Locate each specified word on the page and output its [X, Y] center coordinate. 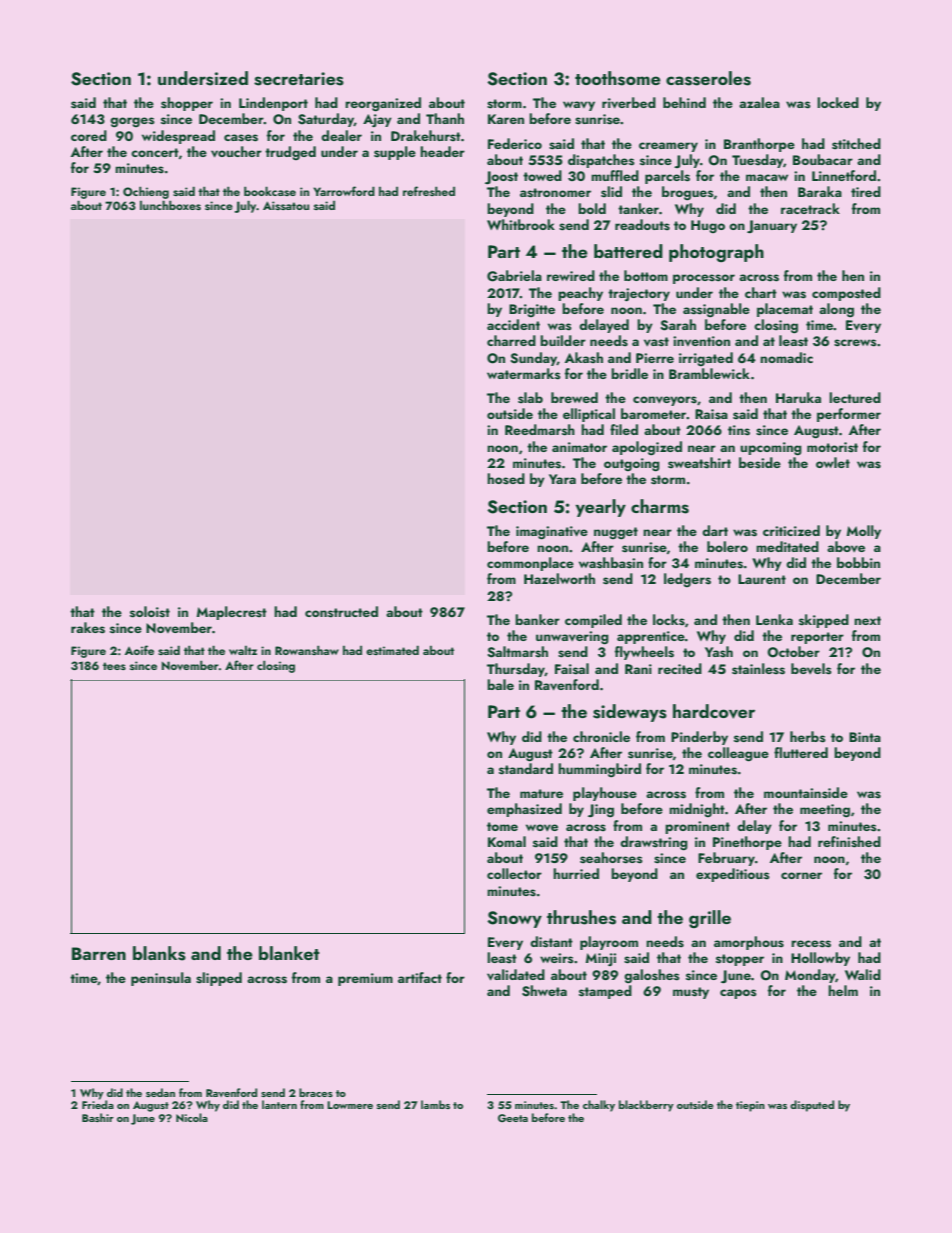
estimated [392, 650]
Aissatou [286, 205]
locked [838, 102]
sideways [630, 713]
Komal [507, 841]
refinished [849, 842]
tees [114, 666]
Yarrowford [344, 191]
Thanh [445, 118]
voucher [236, 152]
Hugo [708, 226]
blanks [159, 953]
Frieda [98, 1104]
